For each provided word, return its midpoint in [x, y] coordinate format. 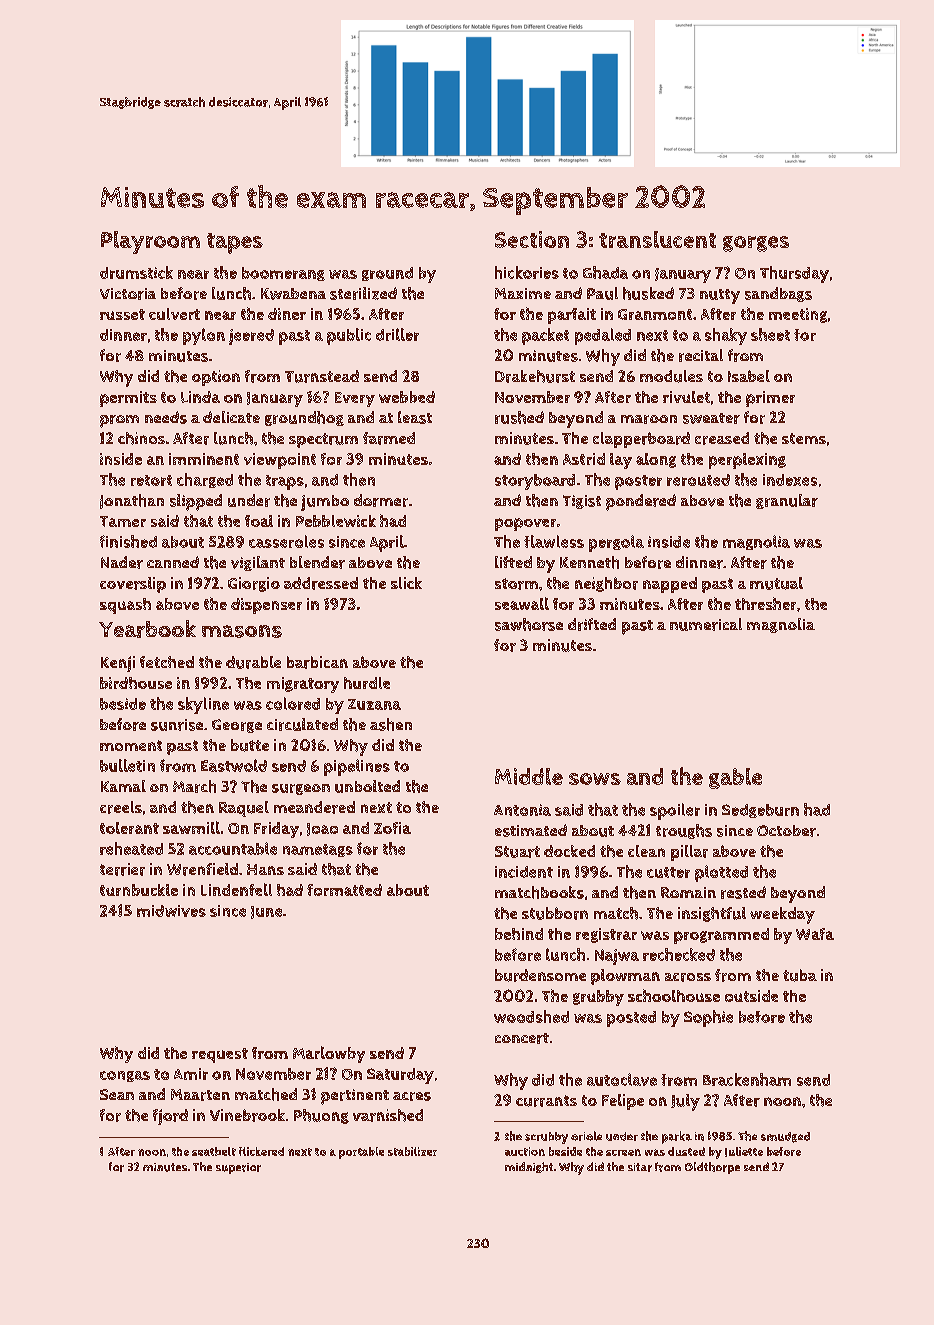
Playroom [150, 242]
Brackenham [747, 1079]
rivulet [686, 397]
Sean [117, 1094]
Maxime [523, 293]
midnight [529, 1167]
